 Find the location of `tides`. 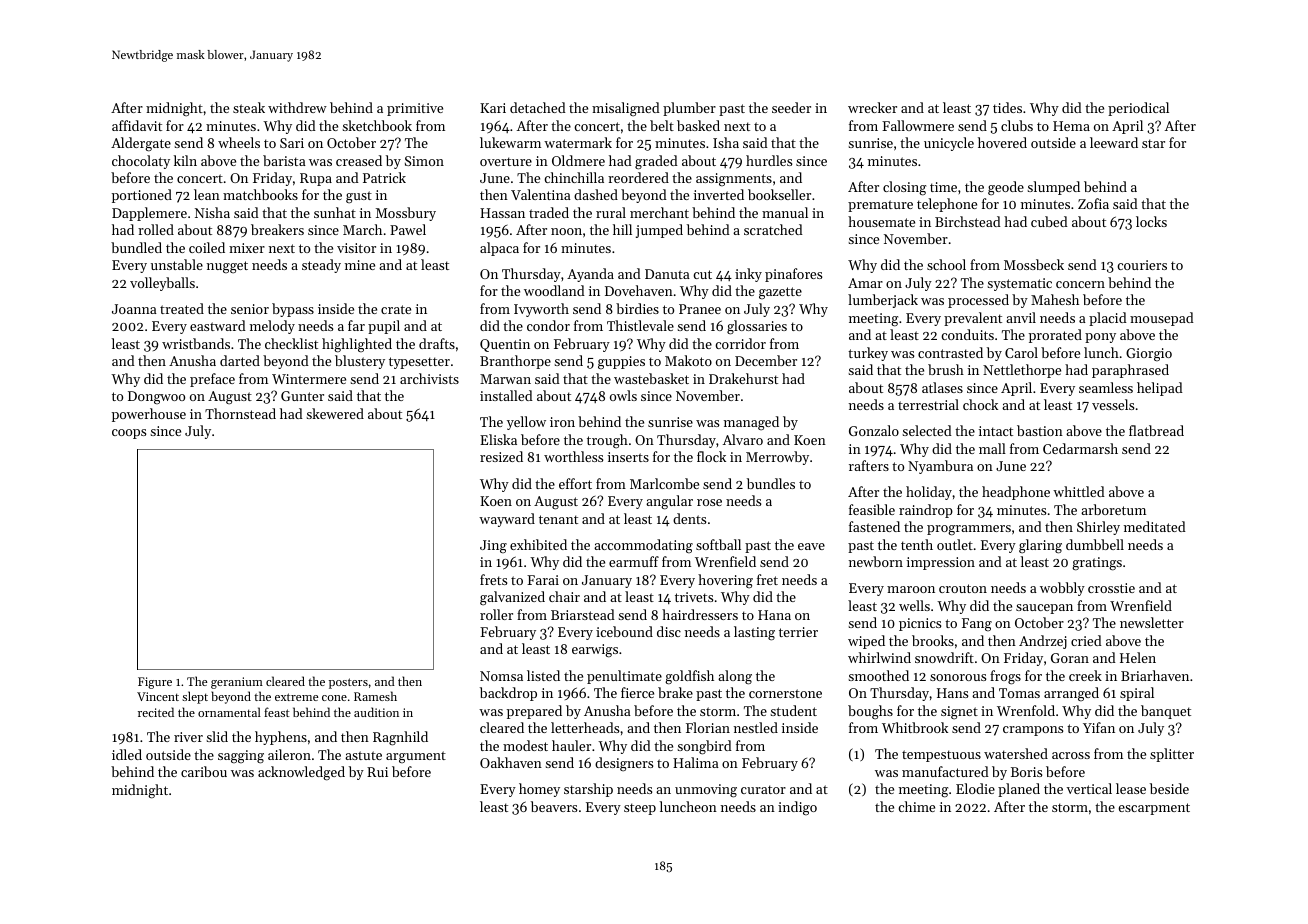

tides is located at coordinates (1007, 107).
